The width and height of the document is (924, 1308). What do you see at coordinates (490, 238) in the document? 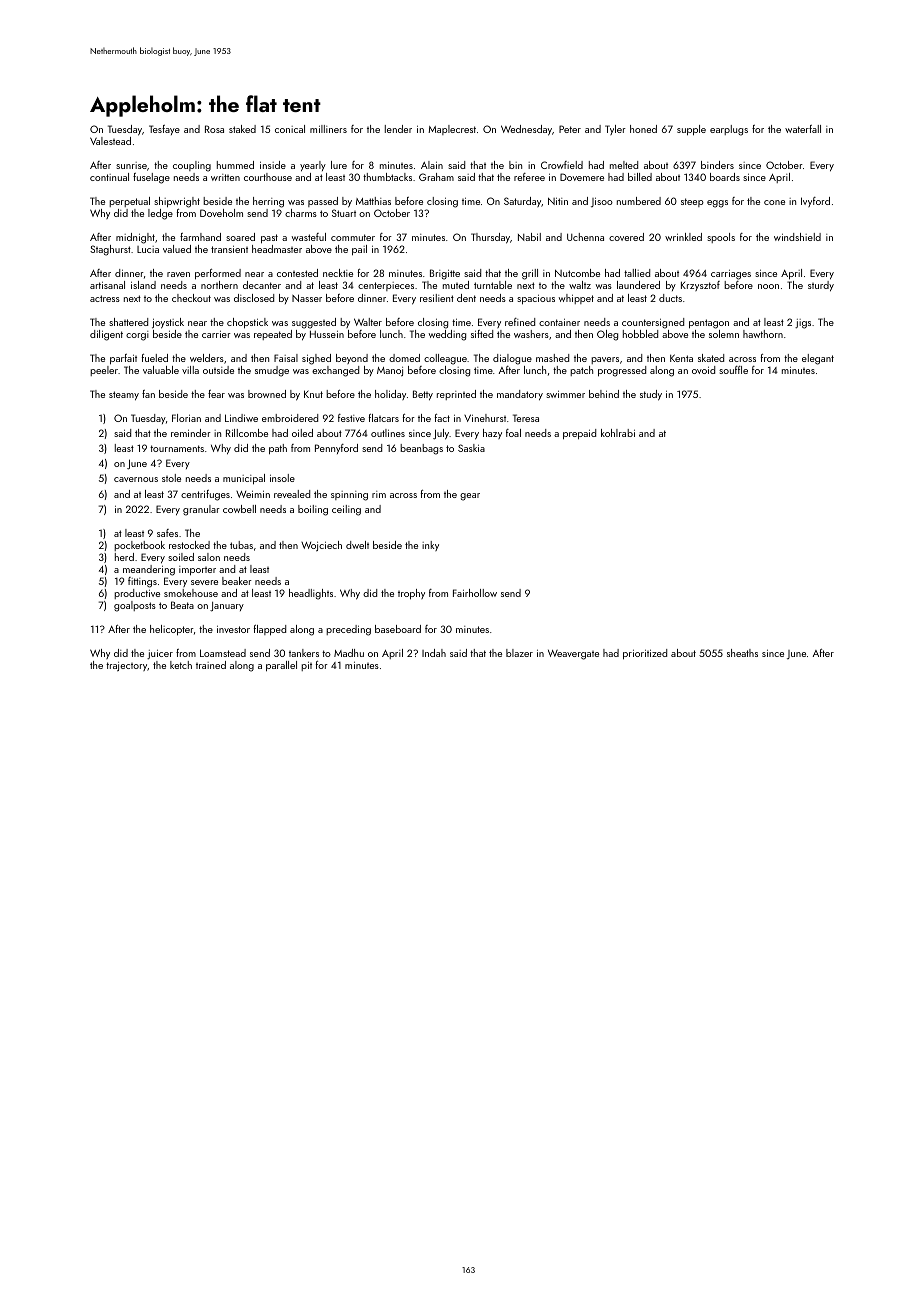
I see `Thursday` at bounding box center [490, 238].
